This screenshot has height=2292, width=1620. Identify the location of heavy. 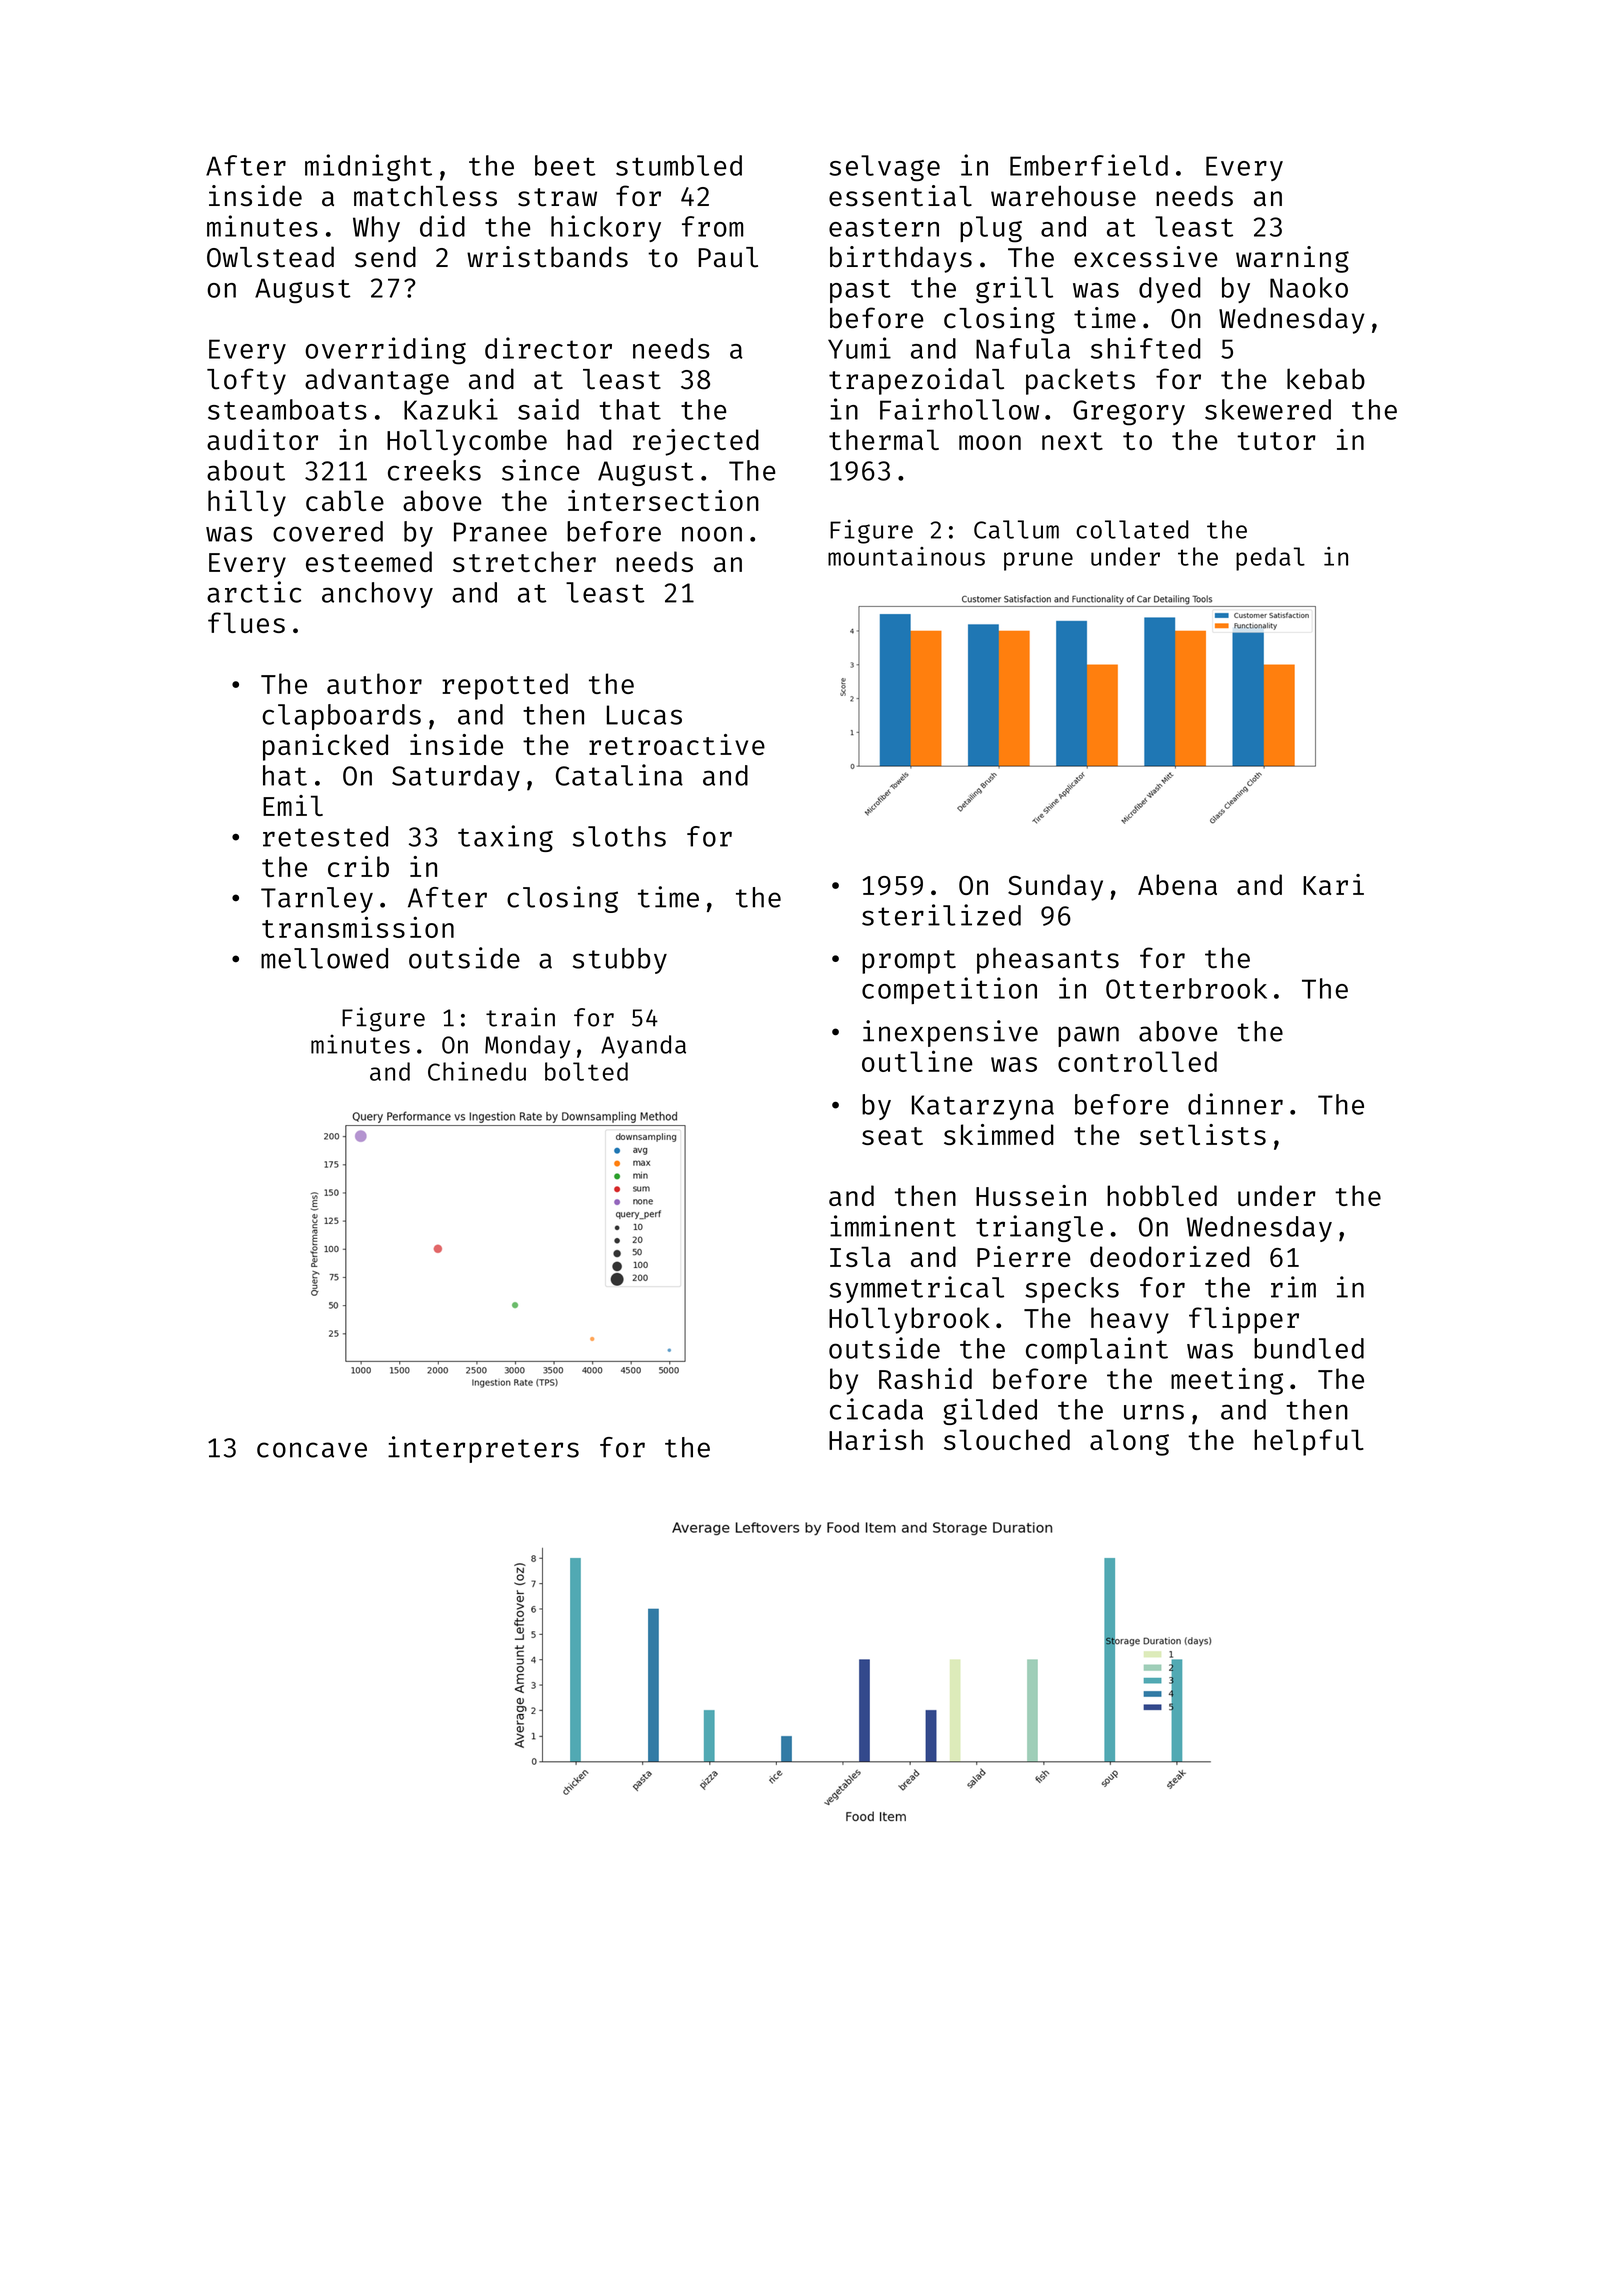
(1130, 1320).
